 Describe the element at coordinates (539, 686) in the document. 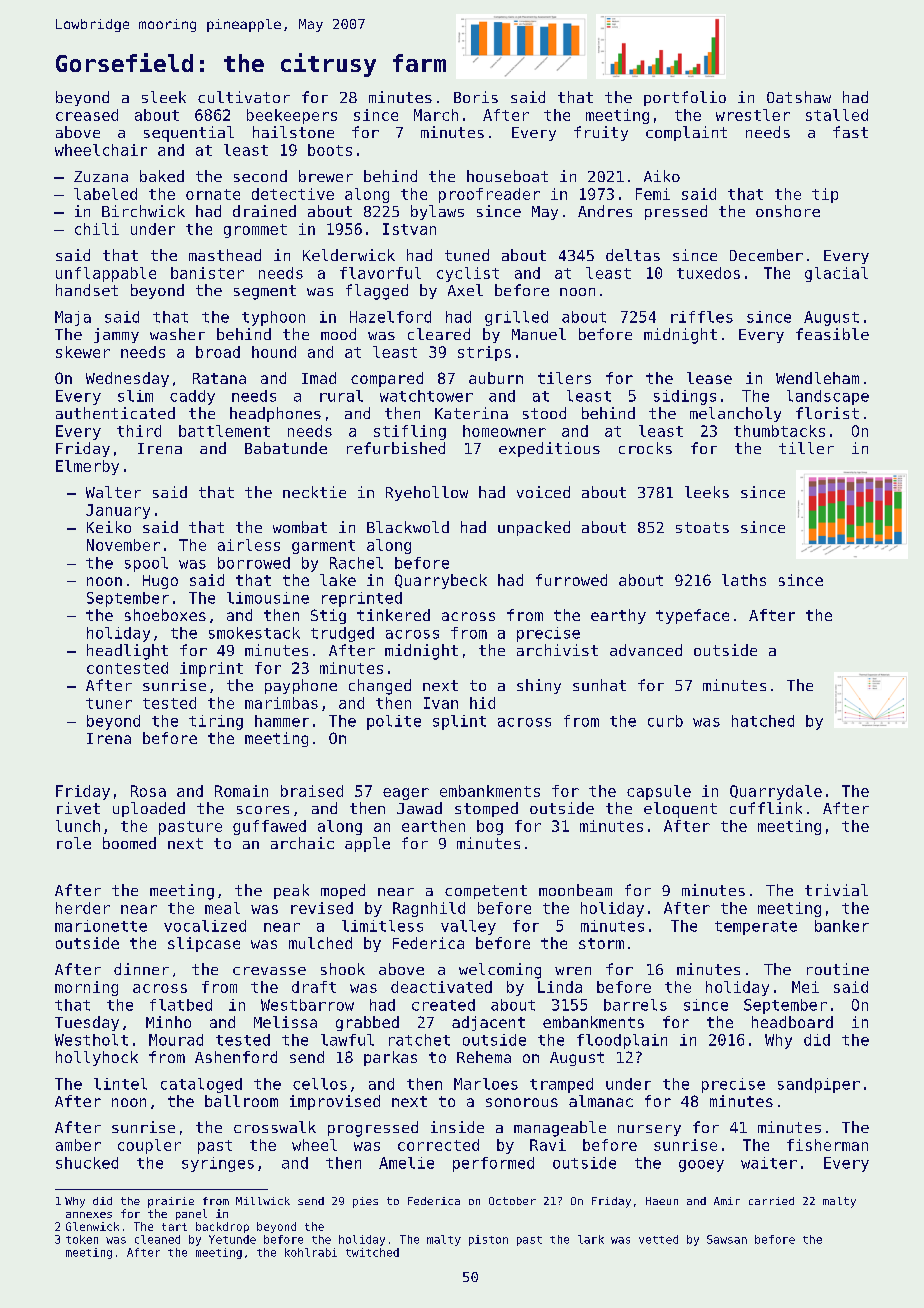

I see `shiny` at that location.
